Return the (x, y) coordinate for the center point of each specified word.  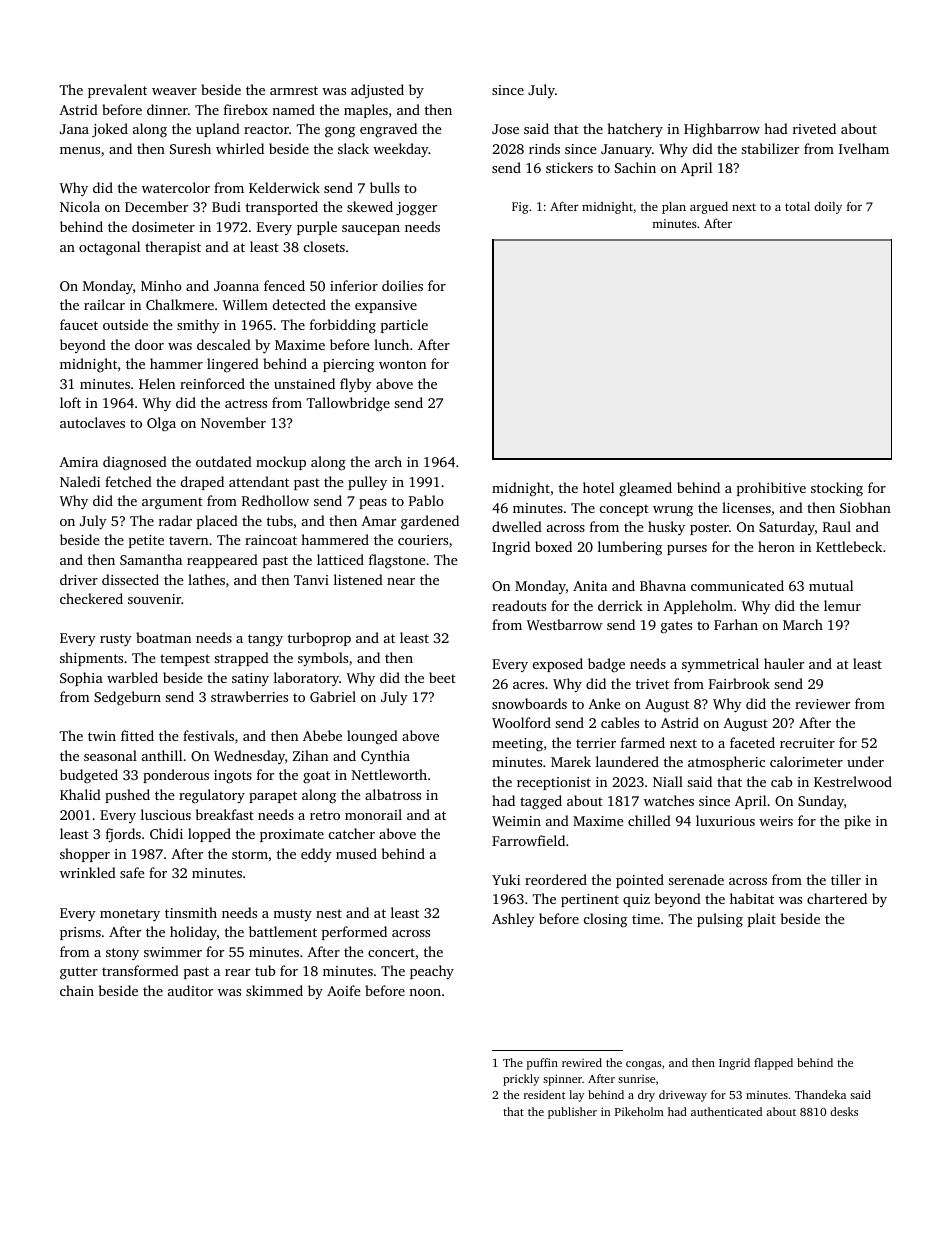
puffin (542, 1064)
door (149, 344)
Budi (226, 206)
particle (404, 326)
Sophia (81, 679)
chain (77, 990)
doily (828, 207)
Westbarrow (564, 624)
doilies (402, 285)
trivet (652, 684)
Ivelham (864, 148)
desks (844, 1111)
